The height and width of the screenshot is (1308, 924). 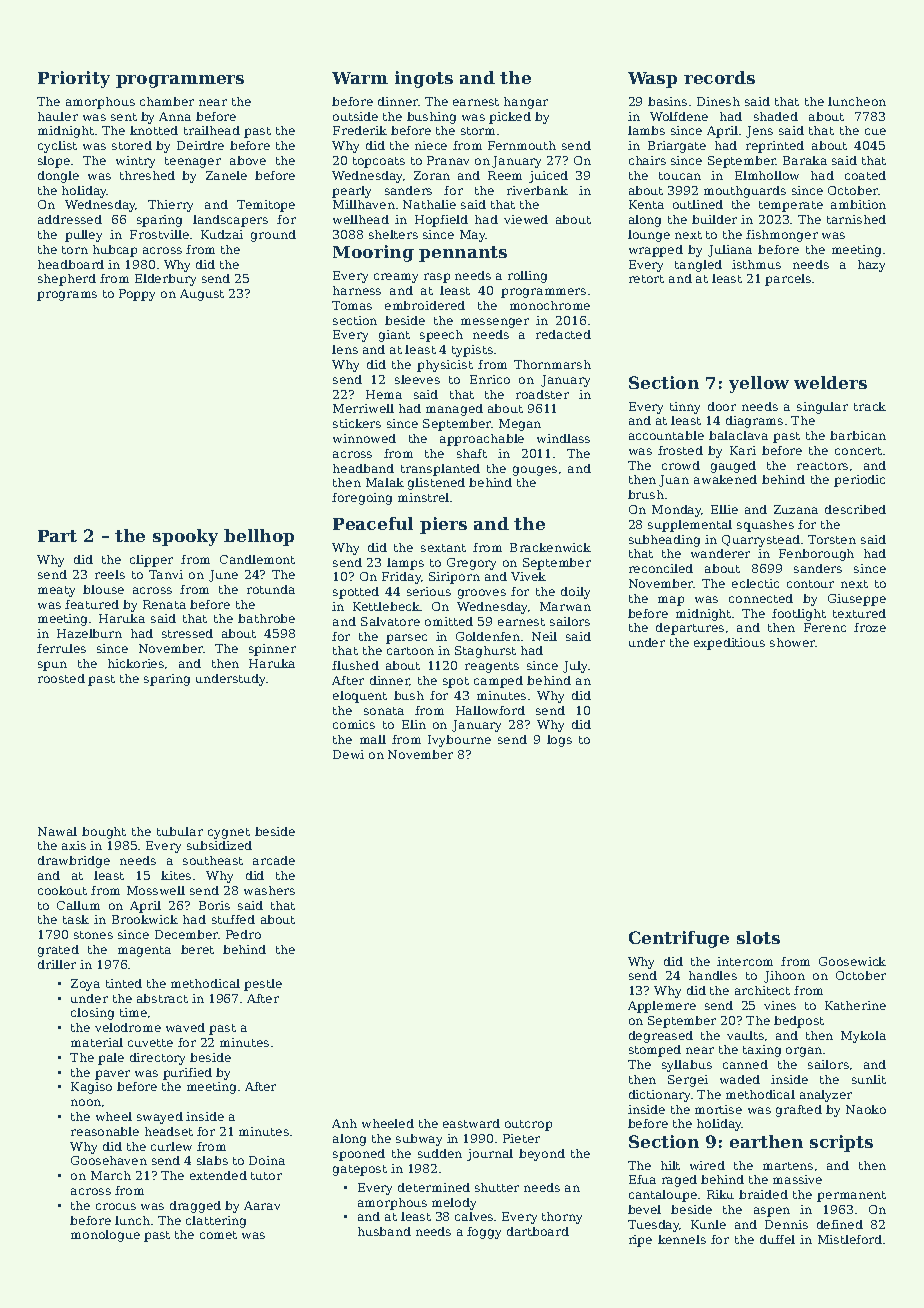 What do you see at coordinates (185, 537) in the screenshot?
I see `spooky` at bounding box center [185, 537].
